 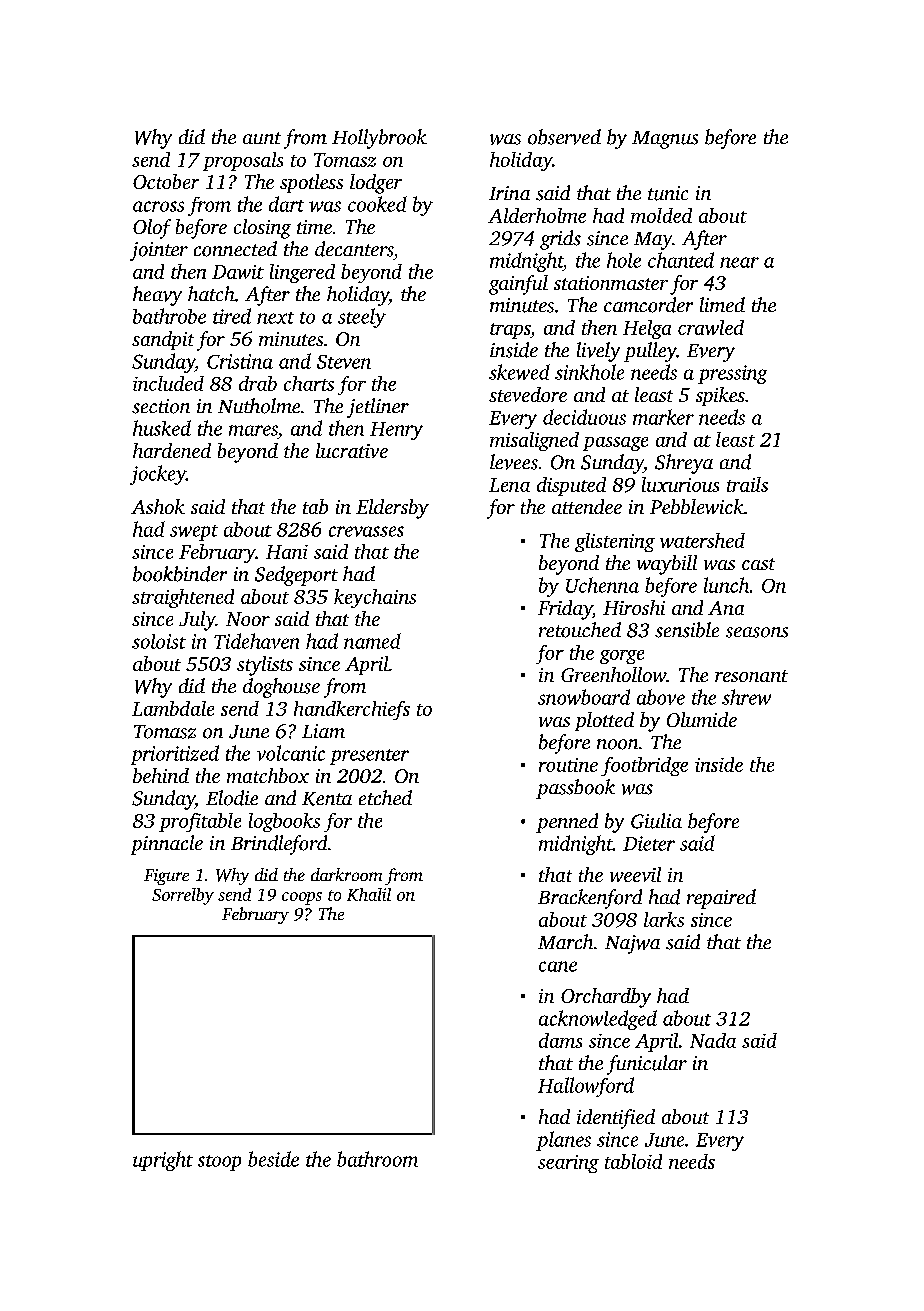 I want to click on upright, so click(x=163, y=1161).
